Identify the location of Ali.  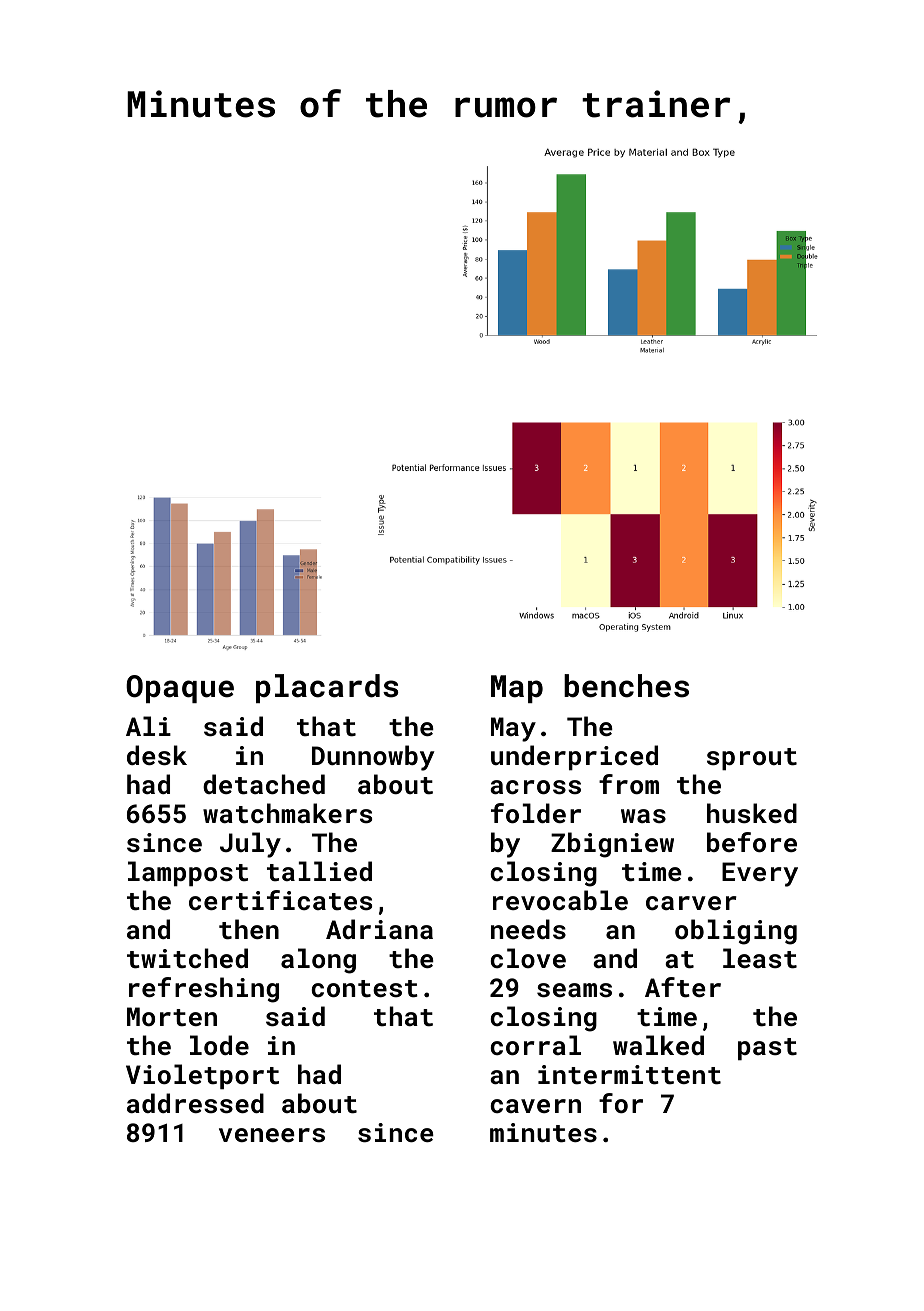
(148, 726).
